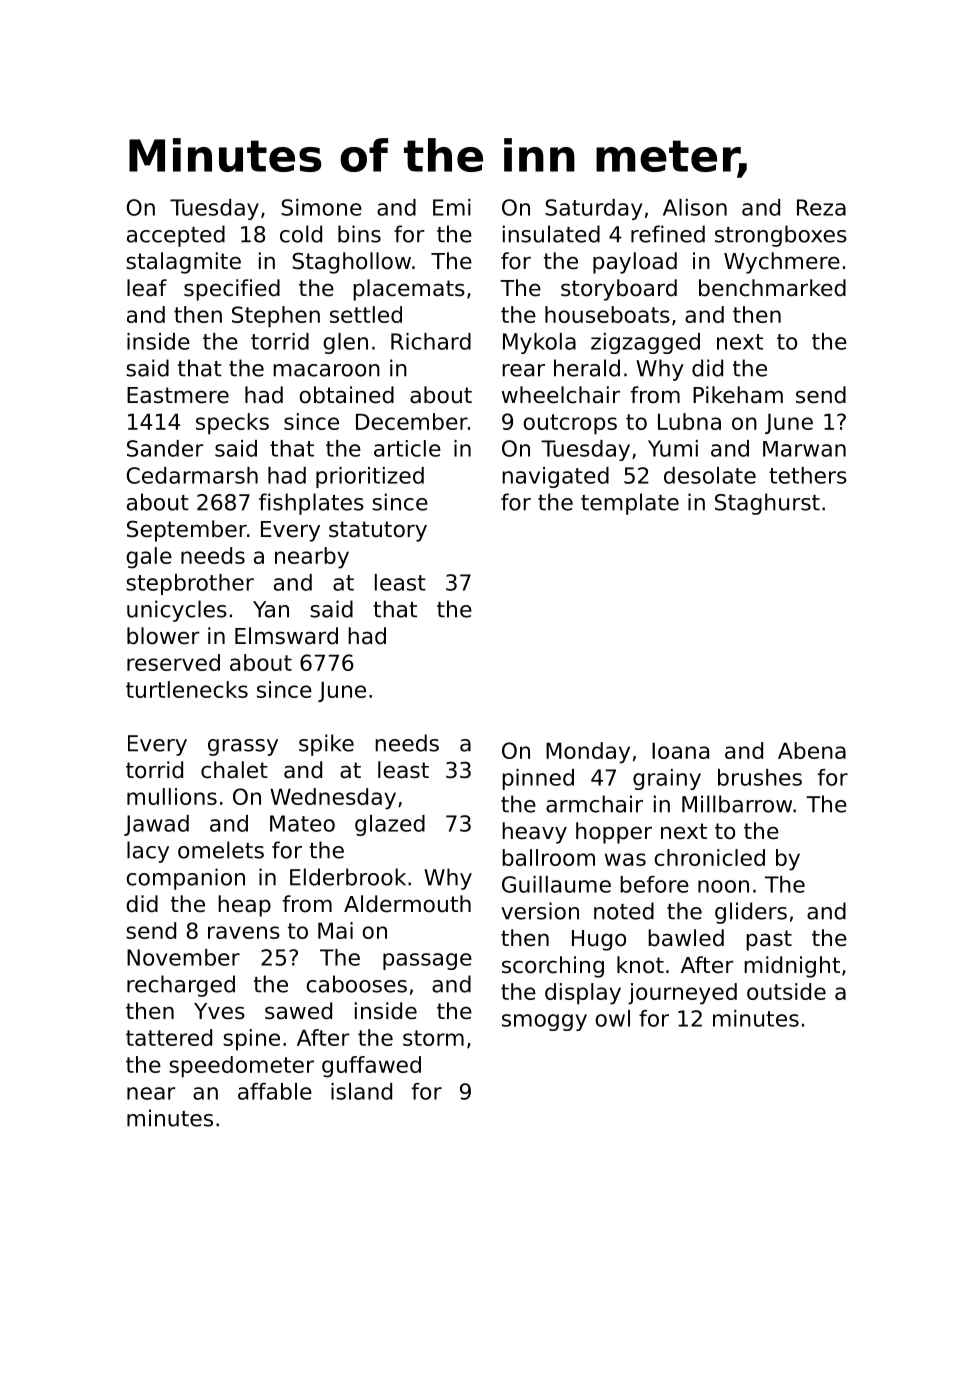 The height and width of the screenshot is (1383, 973). What do you see at coordinates (680, 750) in the screenshot?
I see `Ioana` at bounding box center [680, 750].
